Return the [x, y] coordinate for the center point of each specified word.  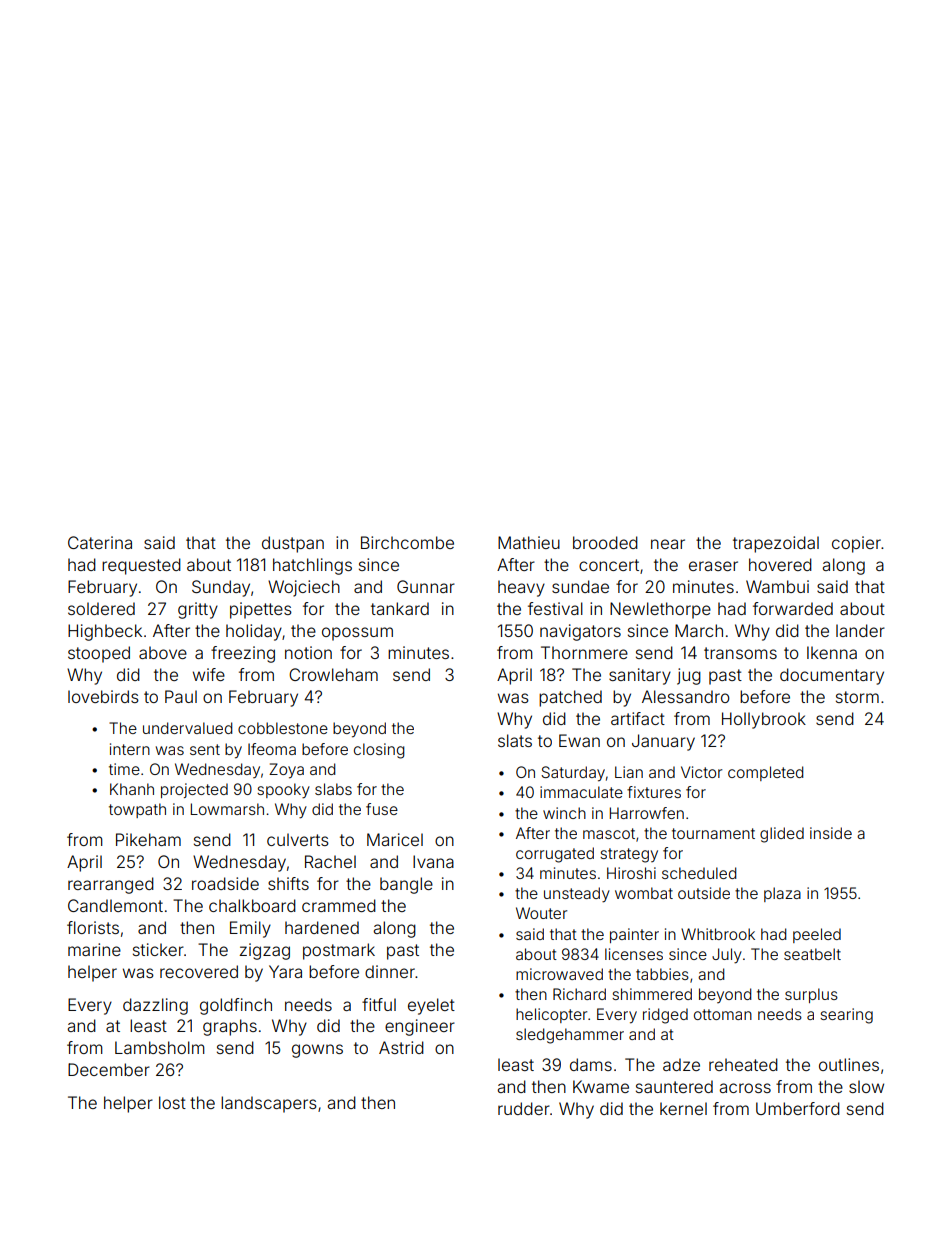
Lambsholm [160, 1047]
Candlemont [115, 905]
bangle [406, 885]
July [727, 956]
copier [856, 544]
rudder [524, 1108]
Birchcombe [407, 542]
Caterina [100, 542]
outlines [849, 1064]
